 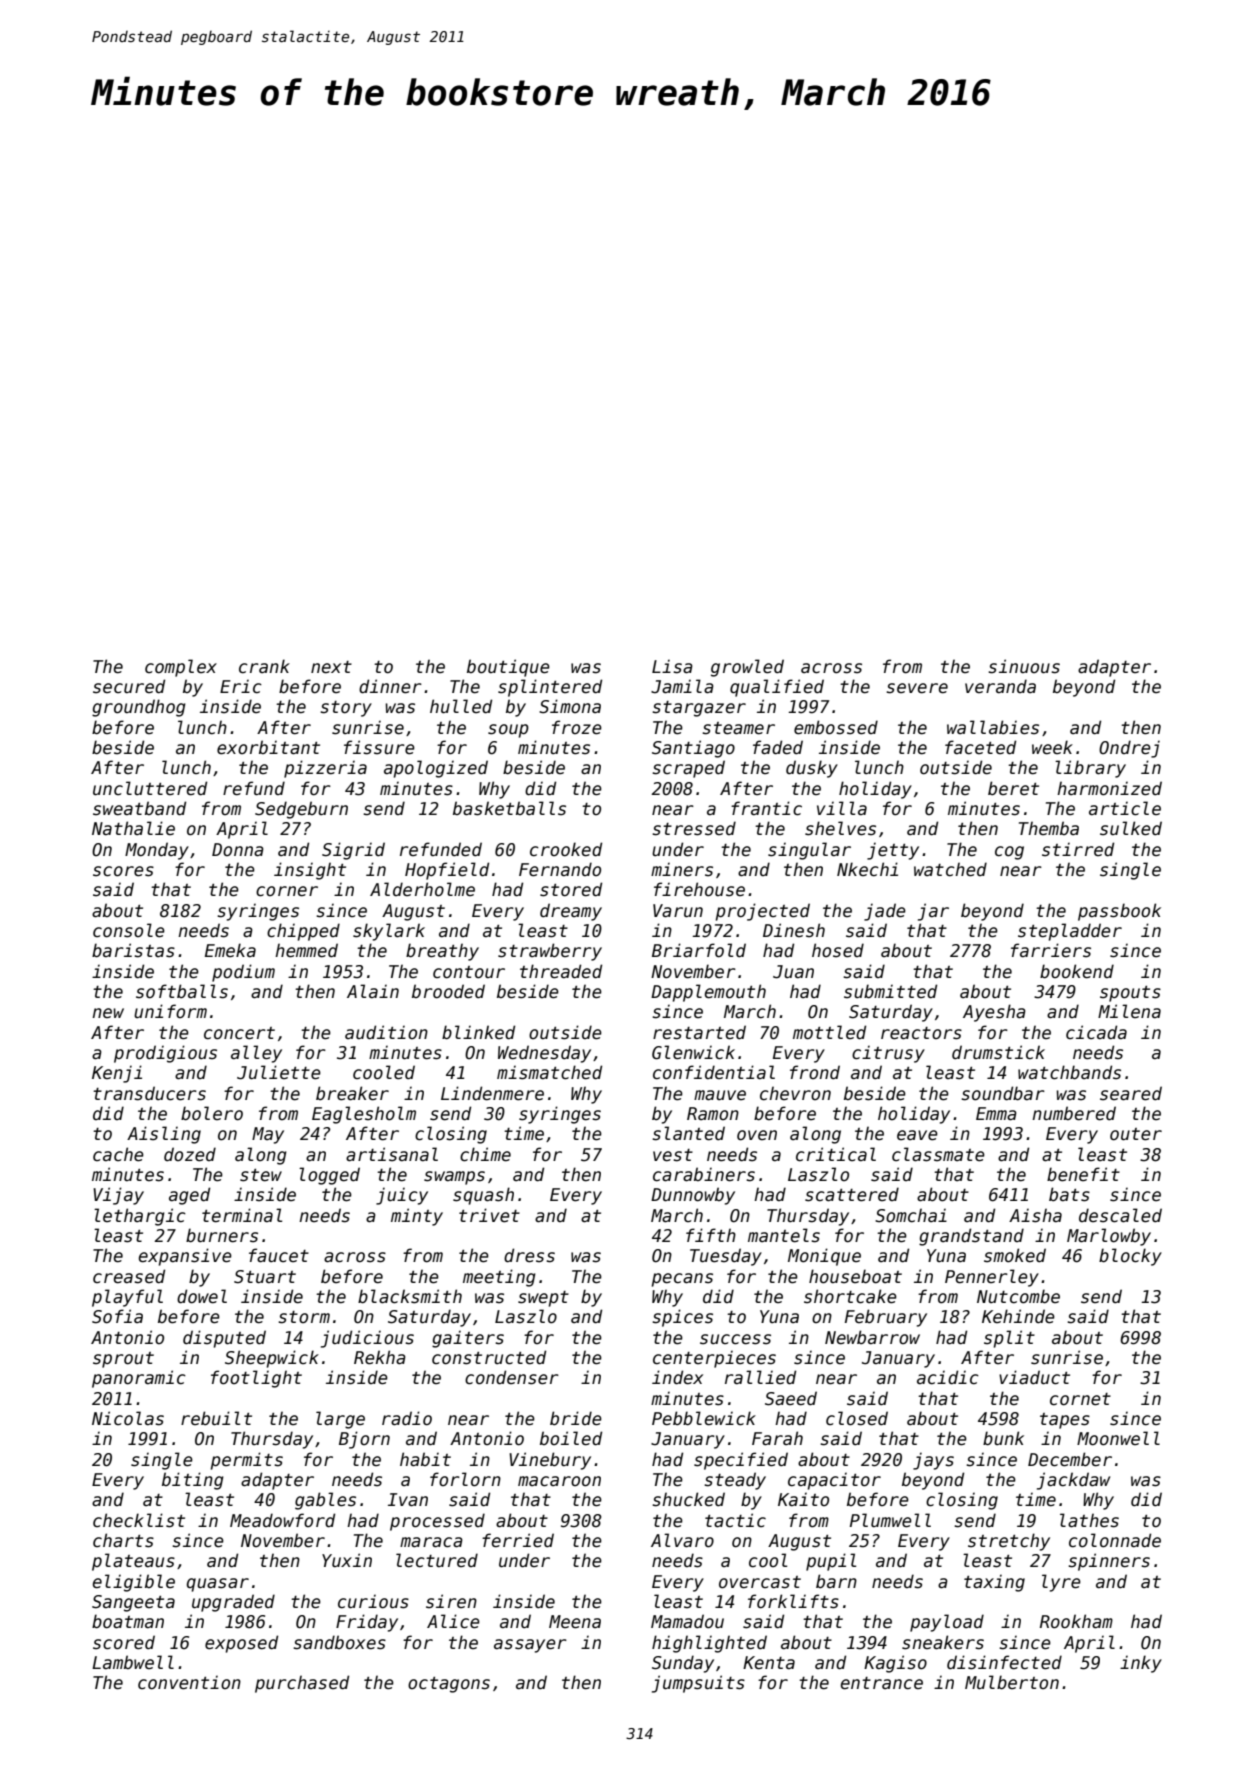 What do you see at coordinates (233, 1603) in the document?
I see `upgraded` at bounding box center [233, 1603].
